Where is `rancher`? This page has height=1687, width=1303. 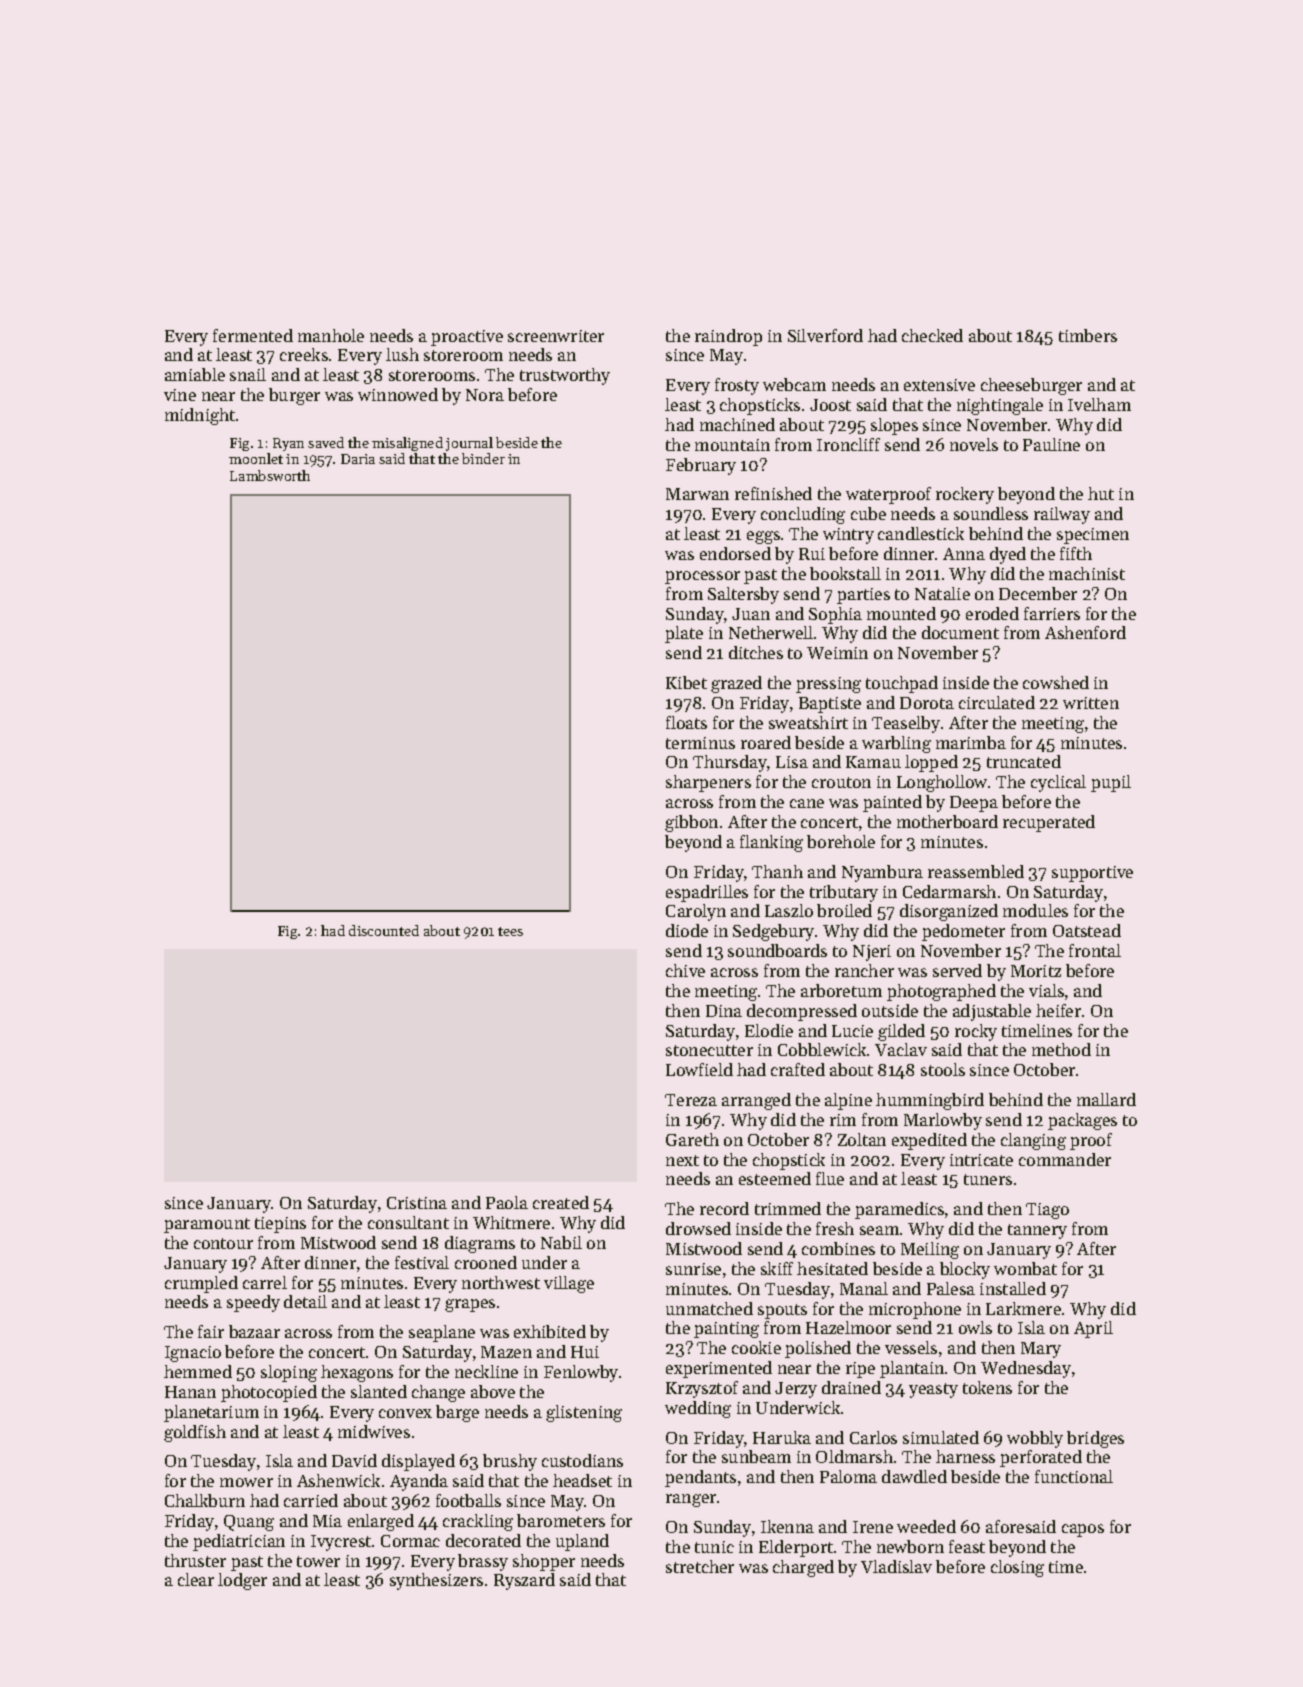
rancher is located at coordinates (864, 970).
